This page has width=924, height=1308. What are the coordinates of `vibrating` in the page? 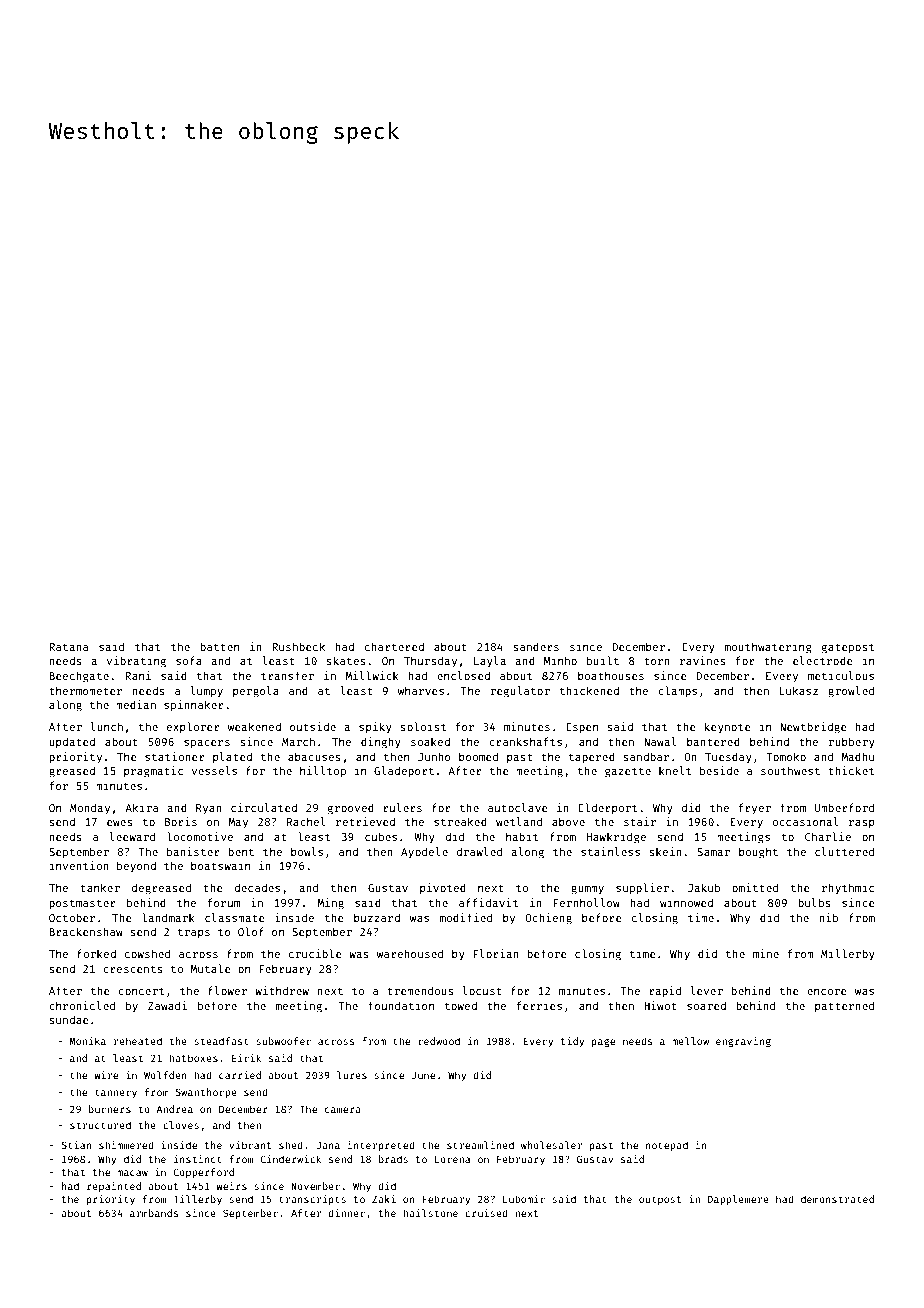 It's located at (136, 662).
